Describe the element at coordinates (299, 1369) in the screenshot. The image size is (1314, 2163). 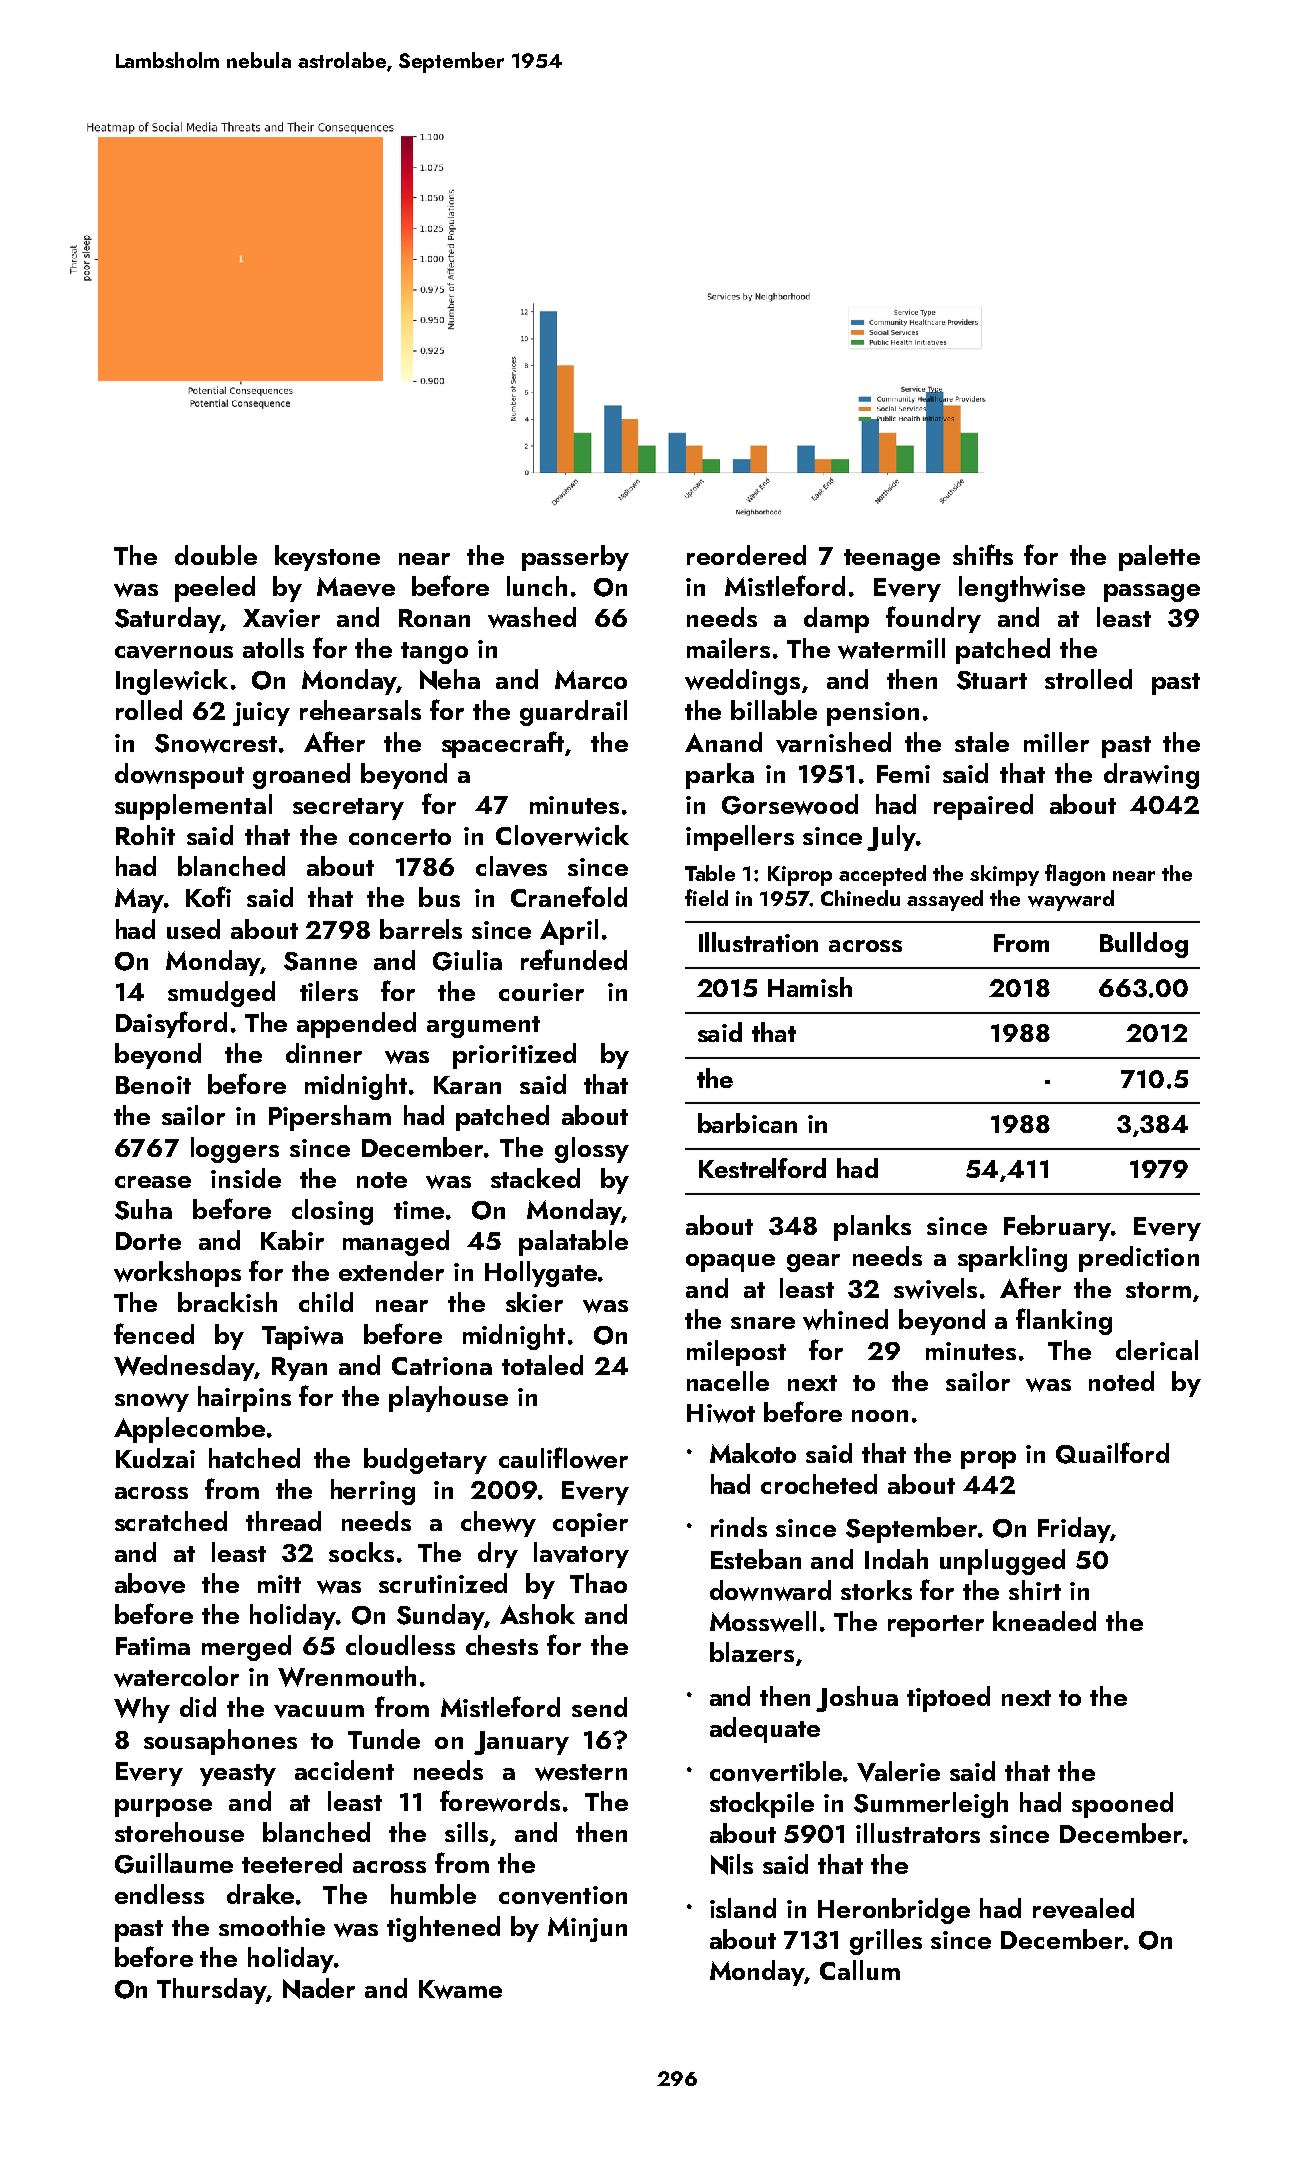
I see `Ryan` at that location.
